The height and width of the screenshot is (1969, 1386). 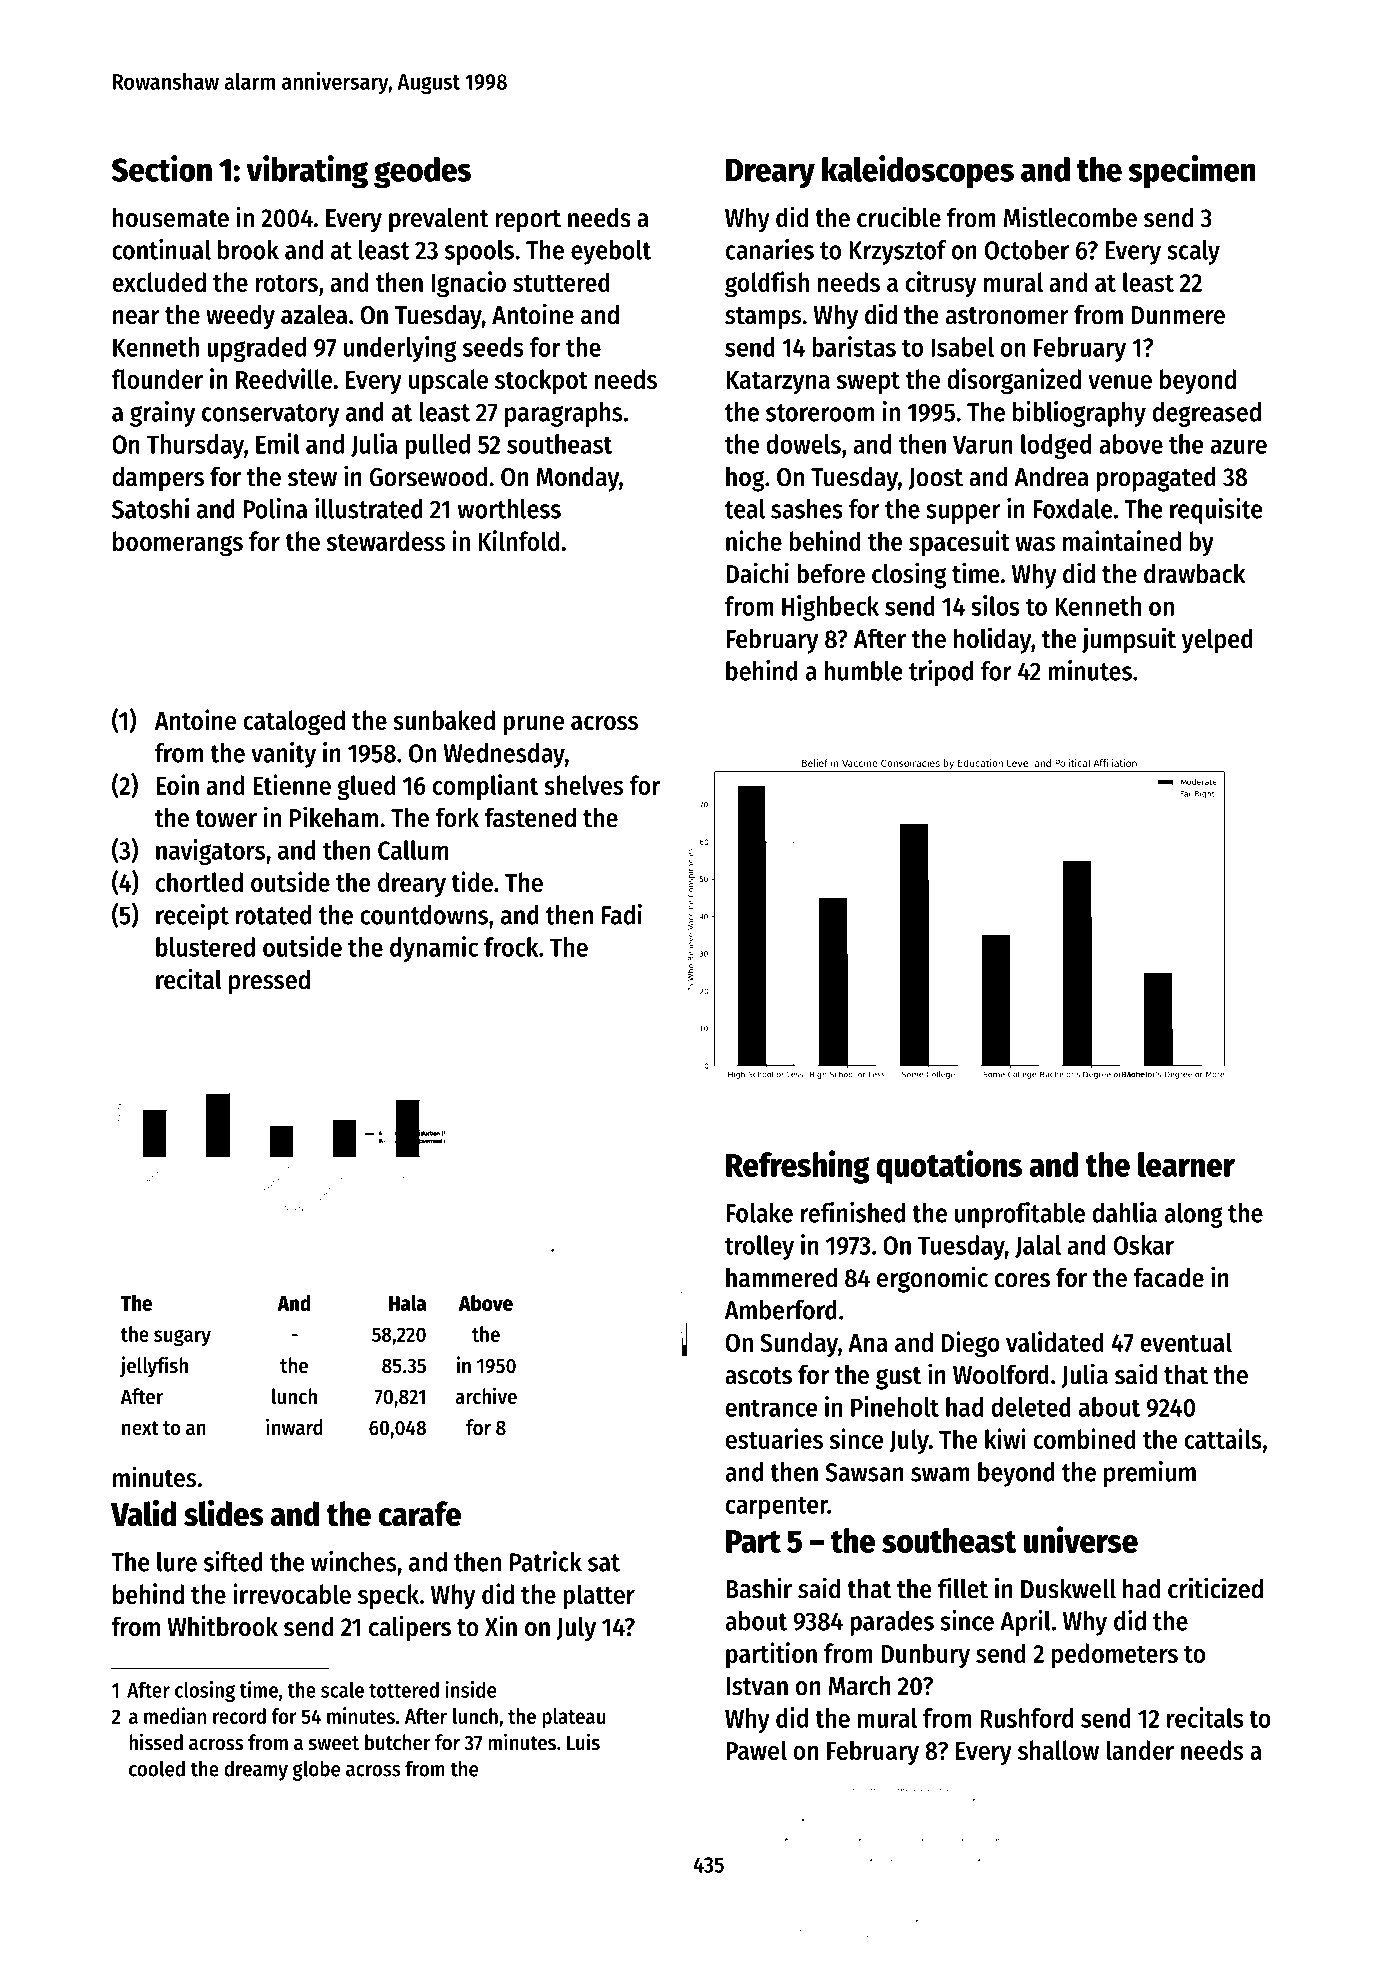 What do you see at coordinates (422, 173) in the screenshot?
I see `geodes` at bounding box center [422, 173].
